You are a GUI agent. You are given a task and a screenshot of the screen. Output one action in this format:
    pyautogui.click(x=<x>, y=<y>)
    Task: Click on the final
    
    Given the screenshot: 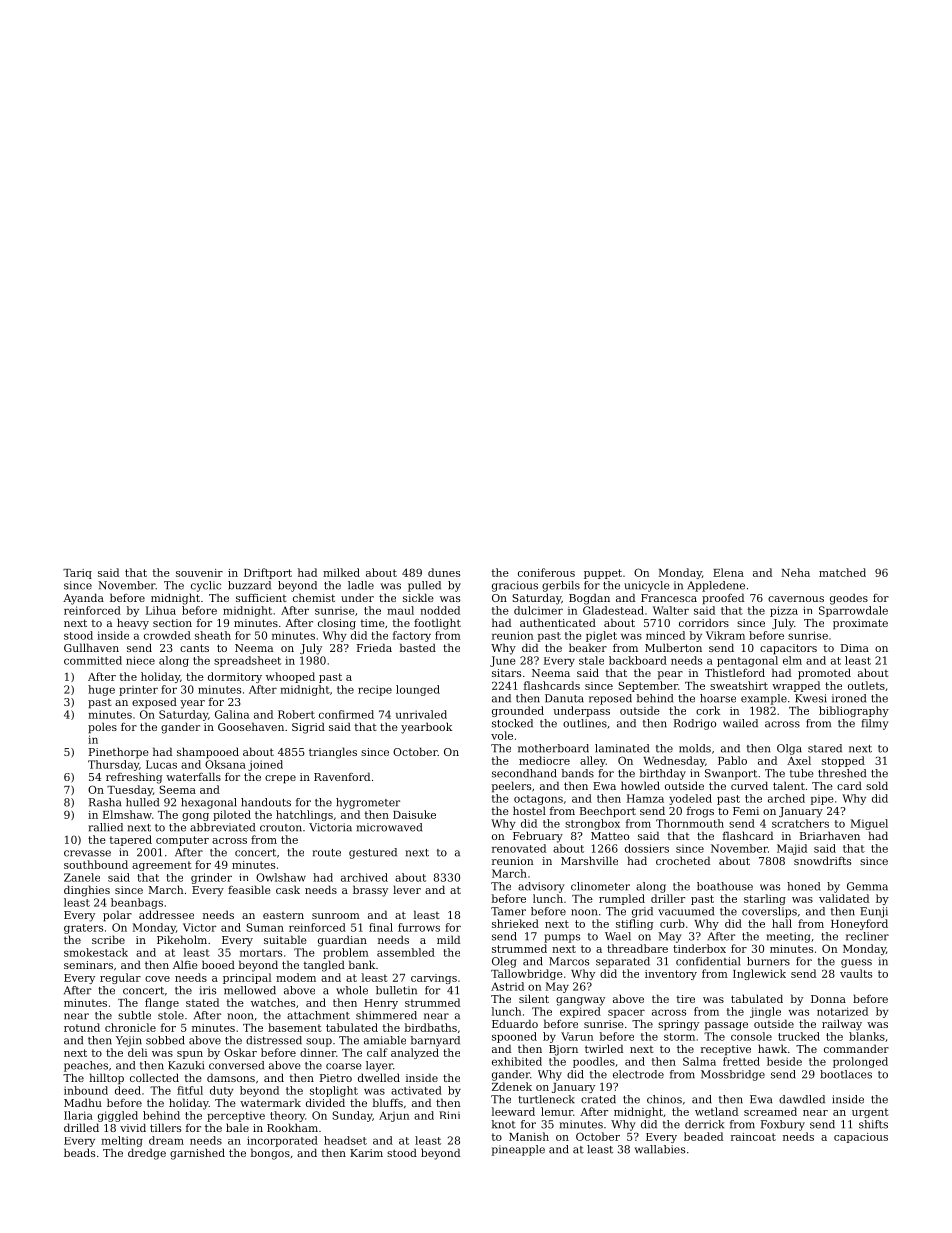 What is the action you would take?
    pyautogui.click(x=381, y=927)
